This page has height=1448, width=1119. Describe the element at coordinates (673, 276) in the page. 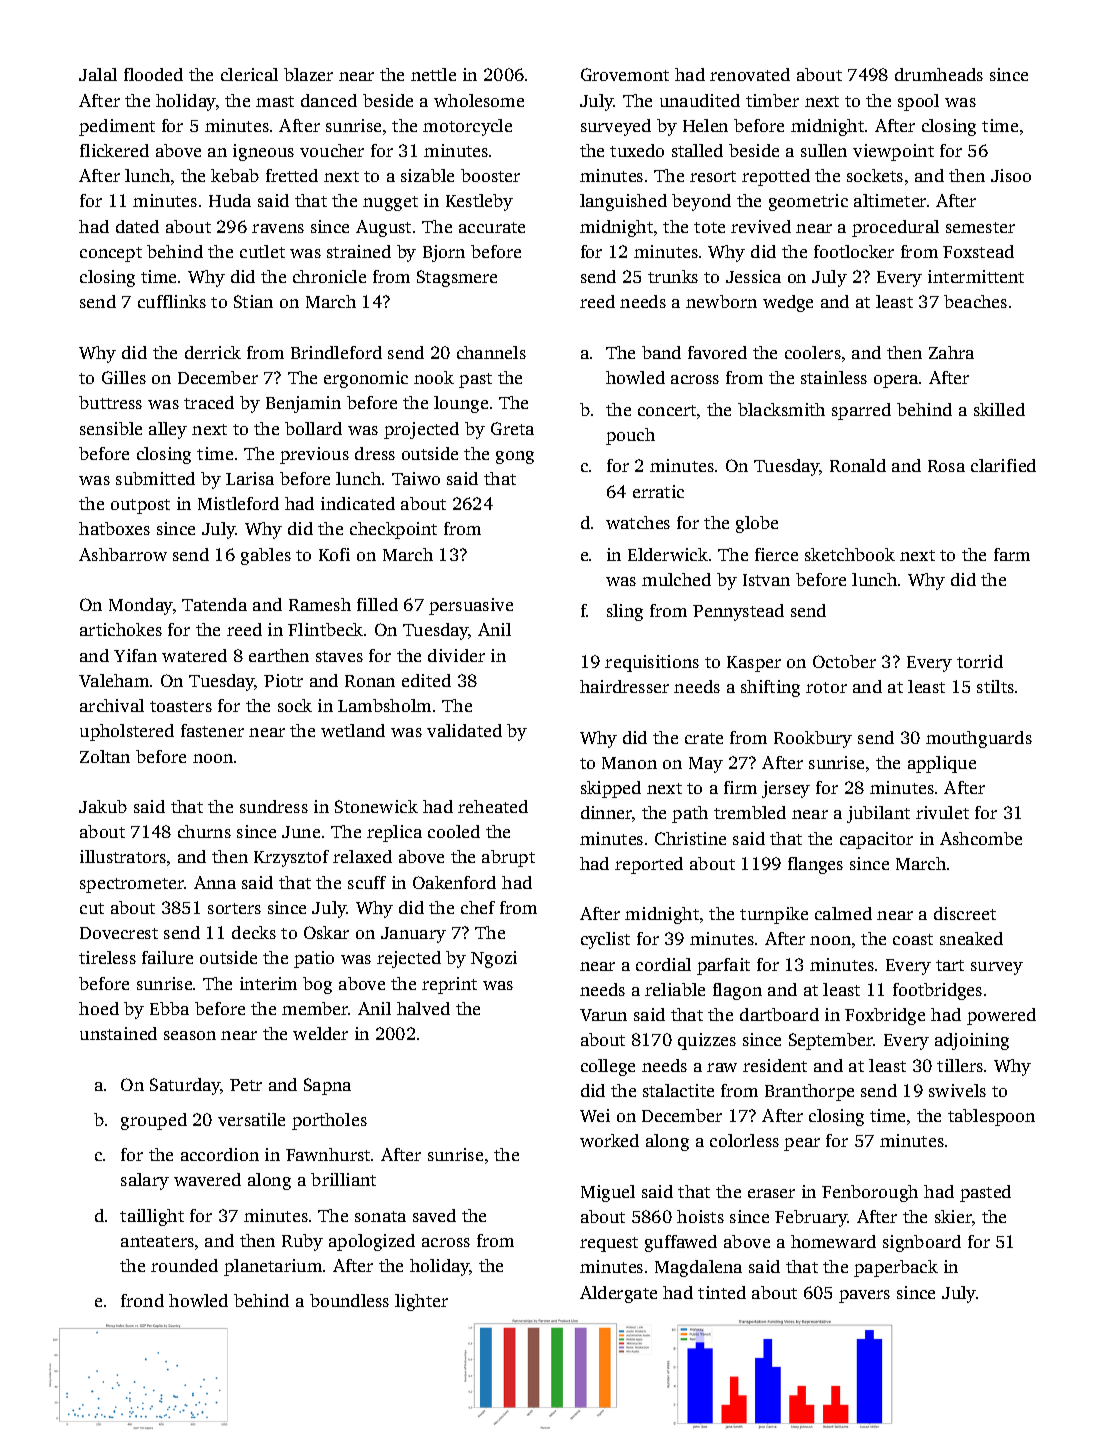

I see `trunks` at that location.
